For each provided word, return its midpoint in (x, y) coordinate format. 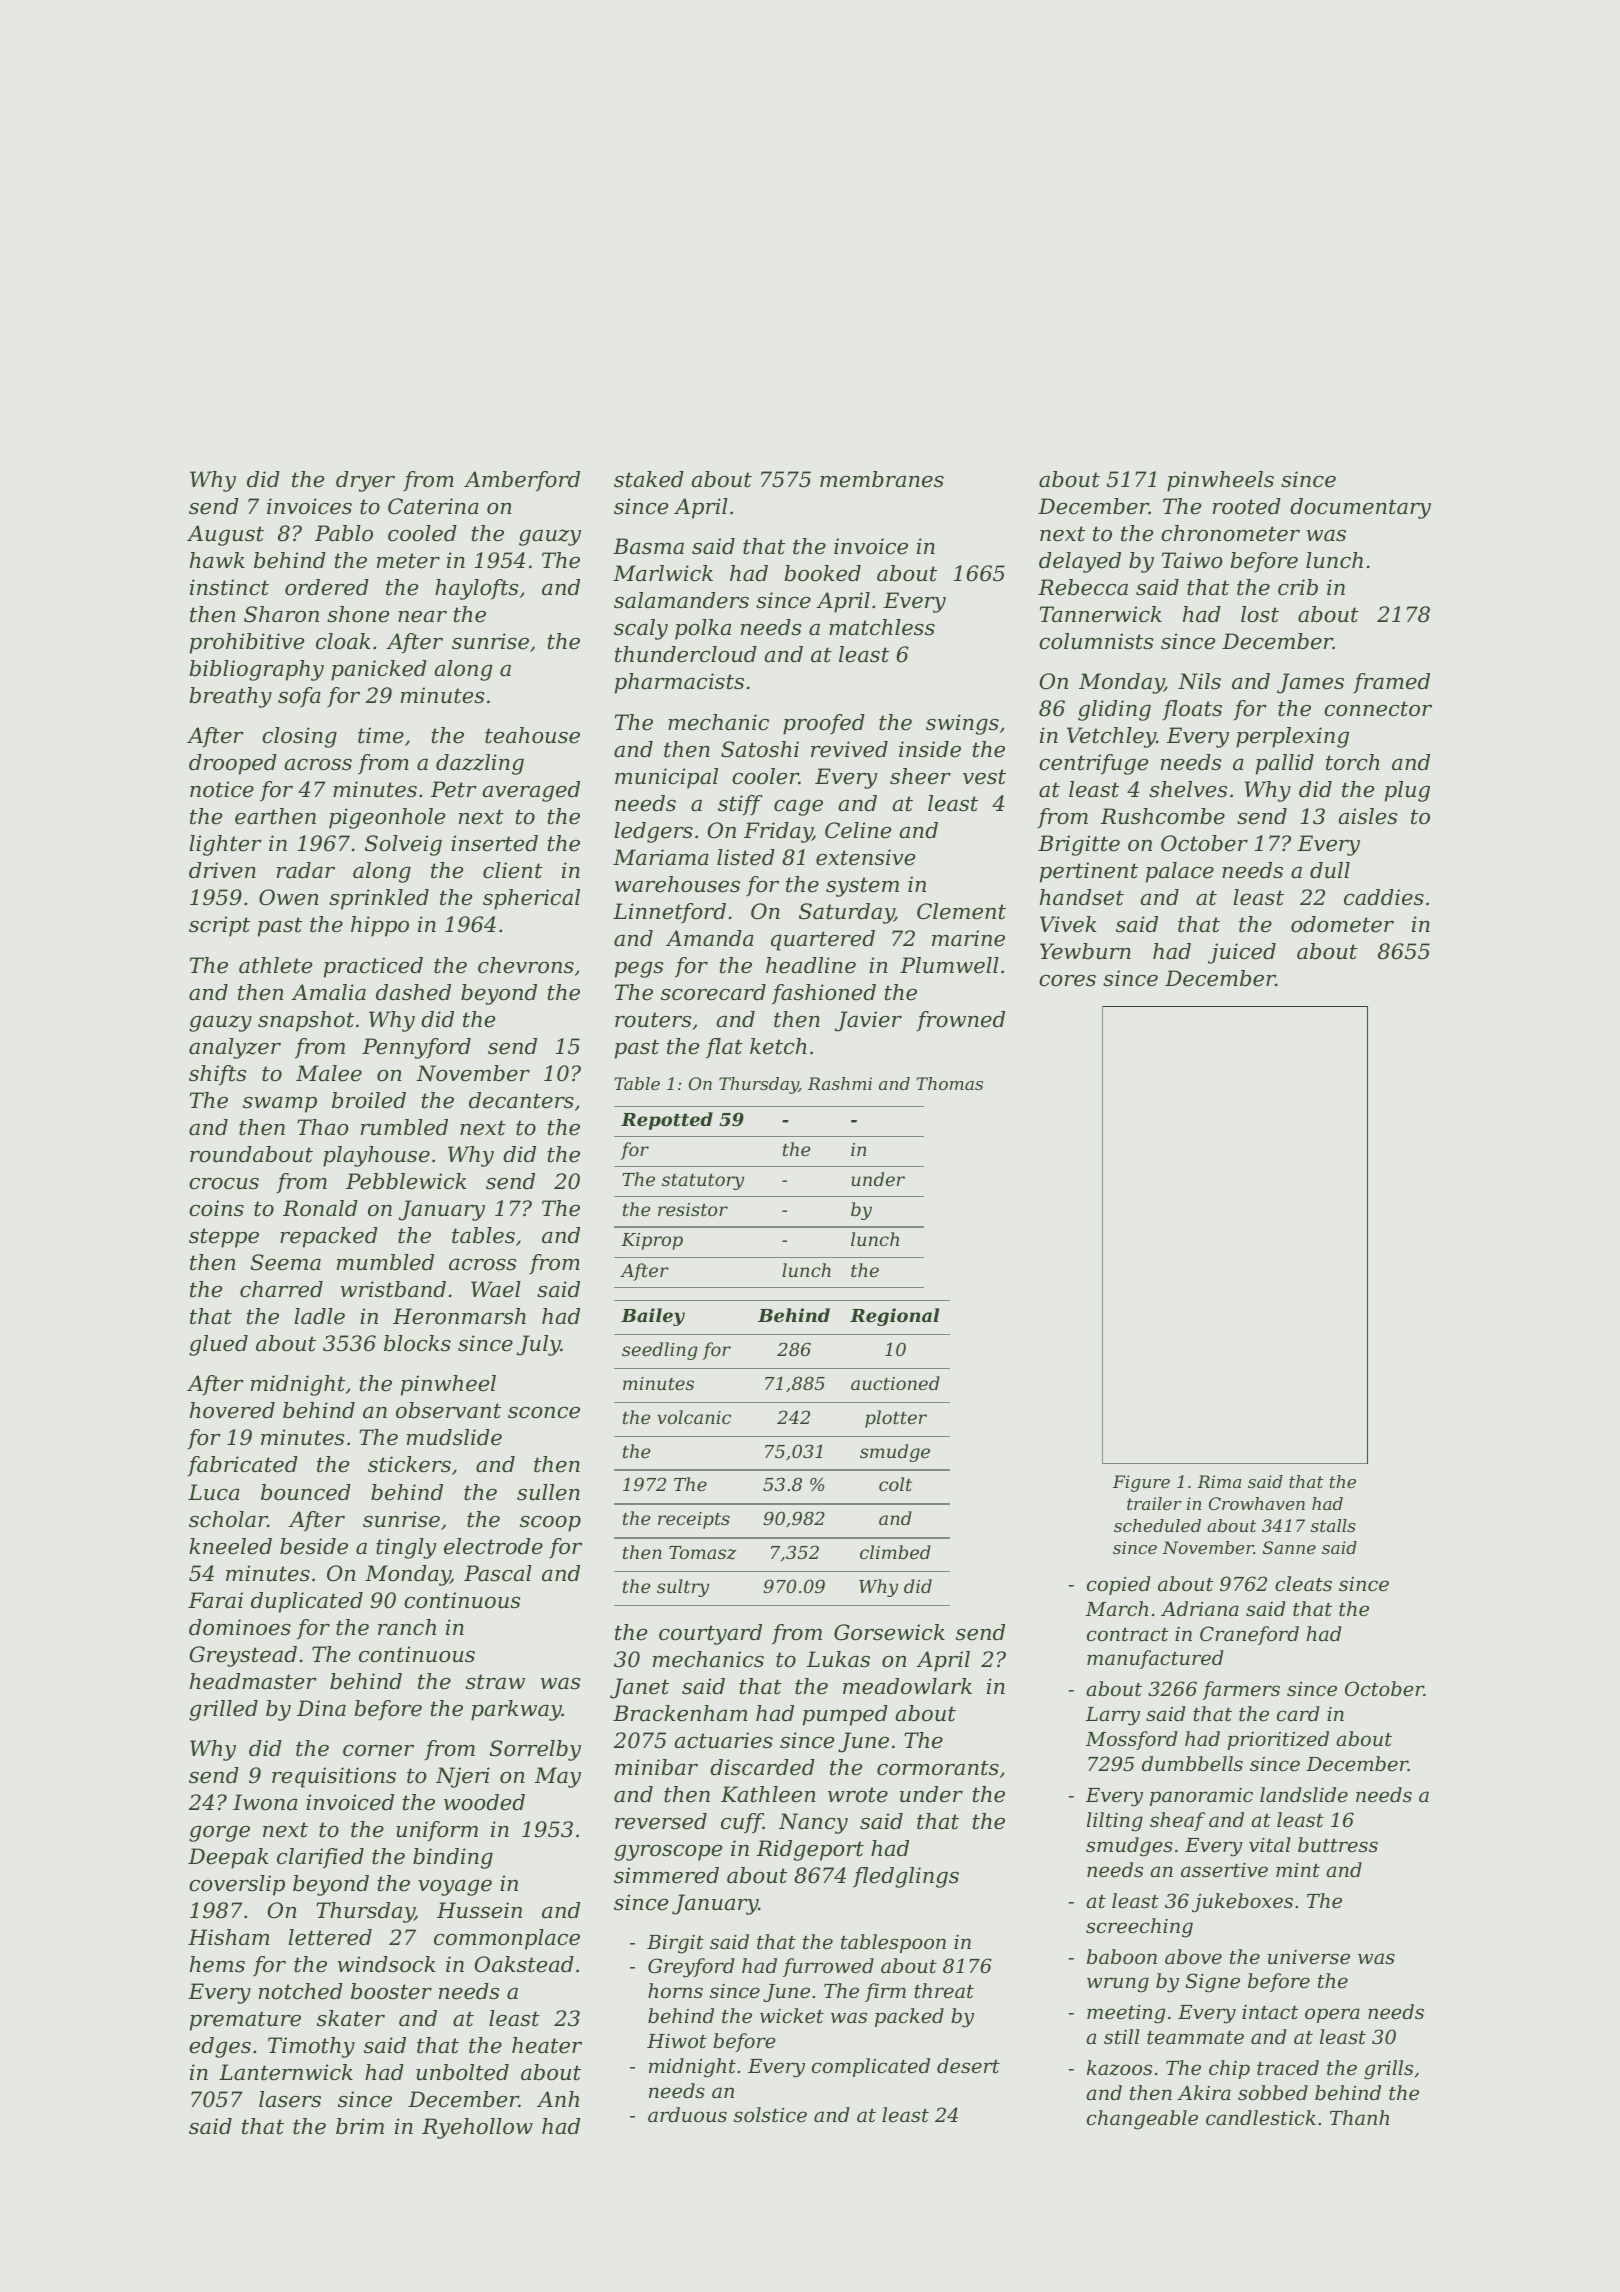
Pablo (344, 533)
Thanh (1359, 2117)
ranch (407, 1627)
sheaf (1177, 1821)
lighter (225, 845)
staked (649, 479)
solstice (770, 2114)
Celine (858, 830)
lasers (290, 2099)
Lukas (838, 1659)
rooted (1247, 506)
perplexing (1292, 737)
